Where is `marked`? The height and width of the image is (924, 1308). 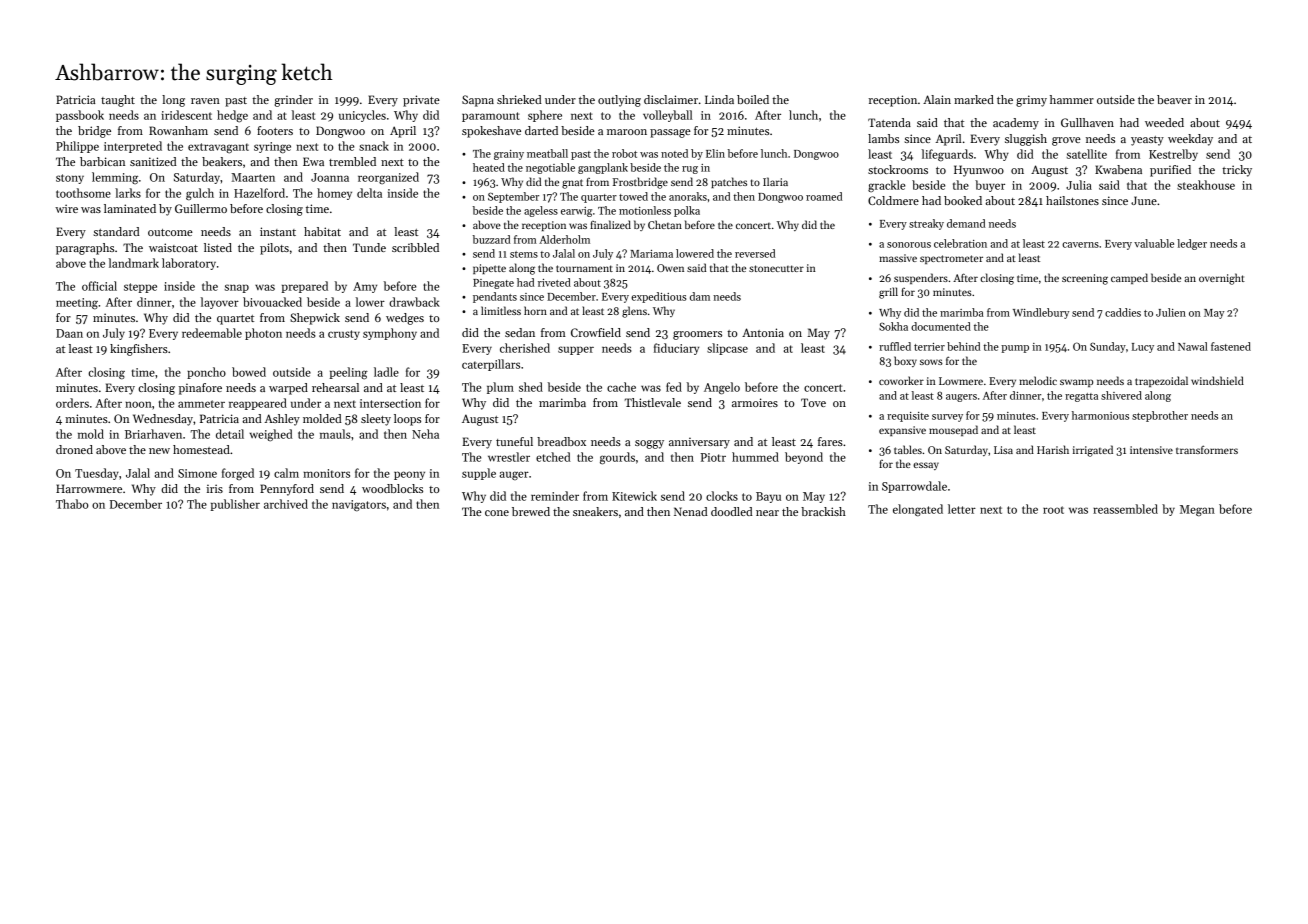
marked is located at coordinates (974, 99).
